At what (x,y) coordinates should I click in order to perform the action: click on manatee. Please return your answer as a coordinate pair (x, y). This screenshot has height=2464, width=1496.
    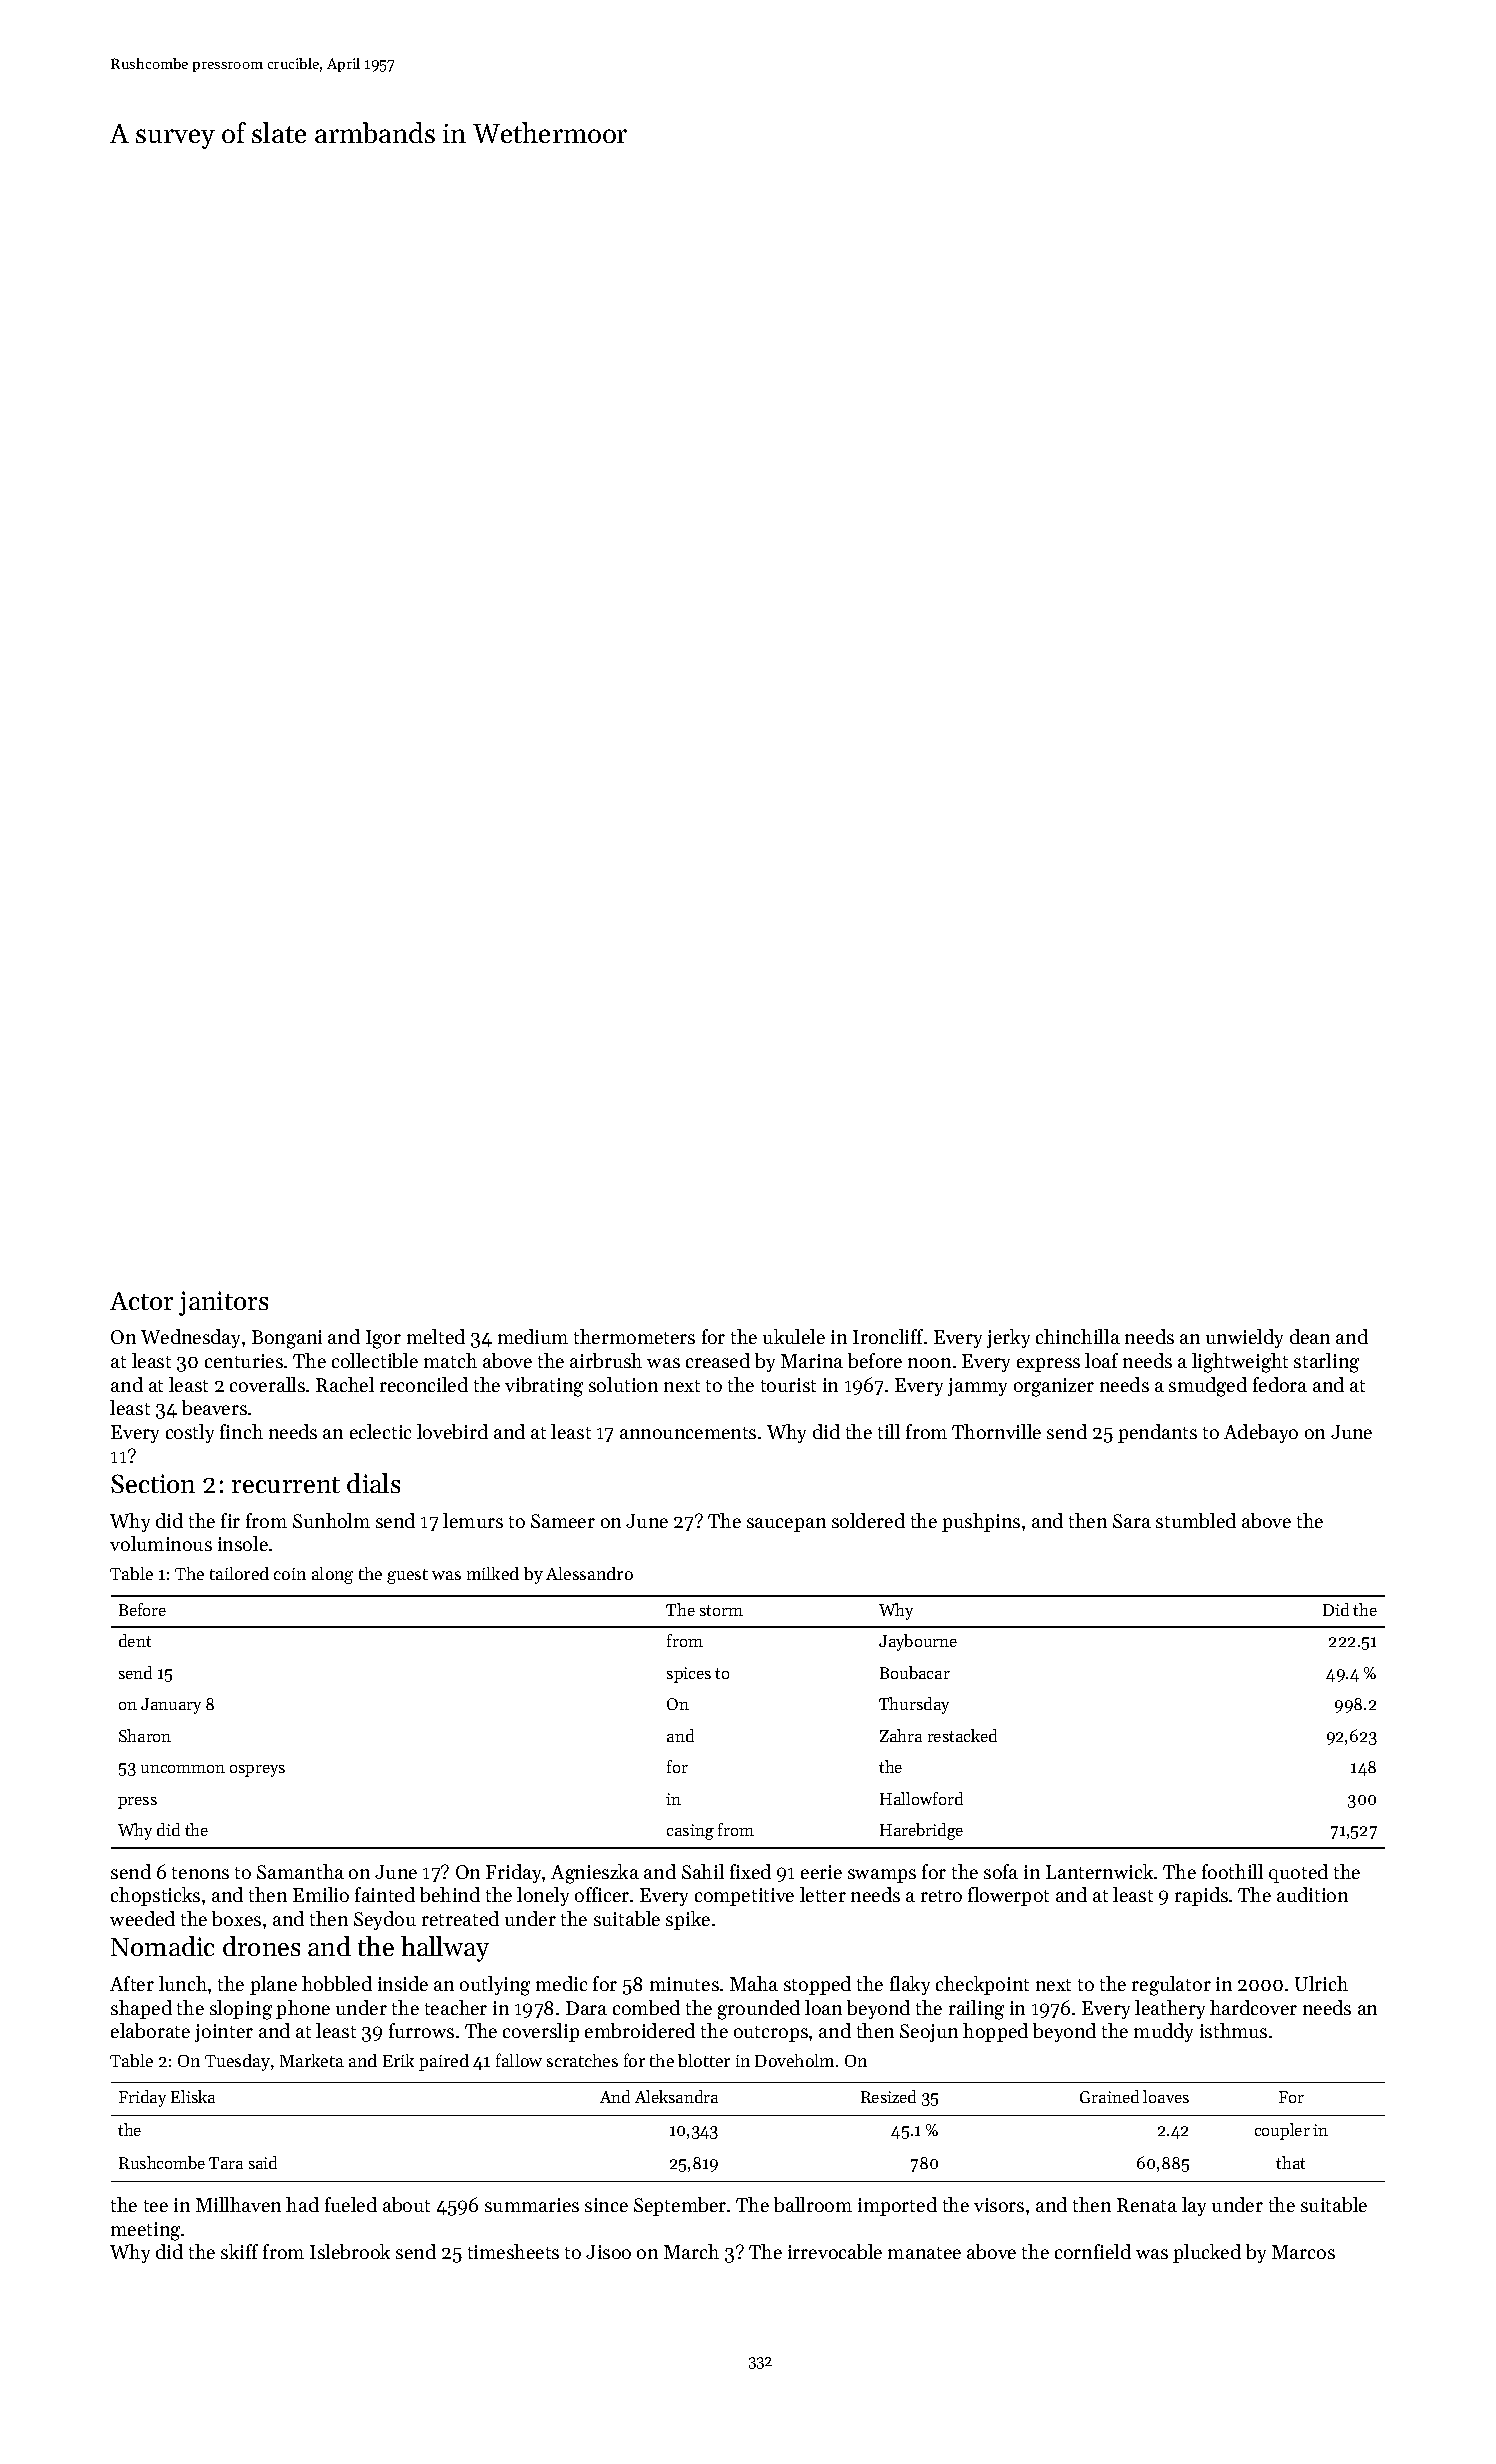
    Looking at the image, I should click on (924, 2253).
